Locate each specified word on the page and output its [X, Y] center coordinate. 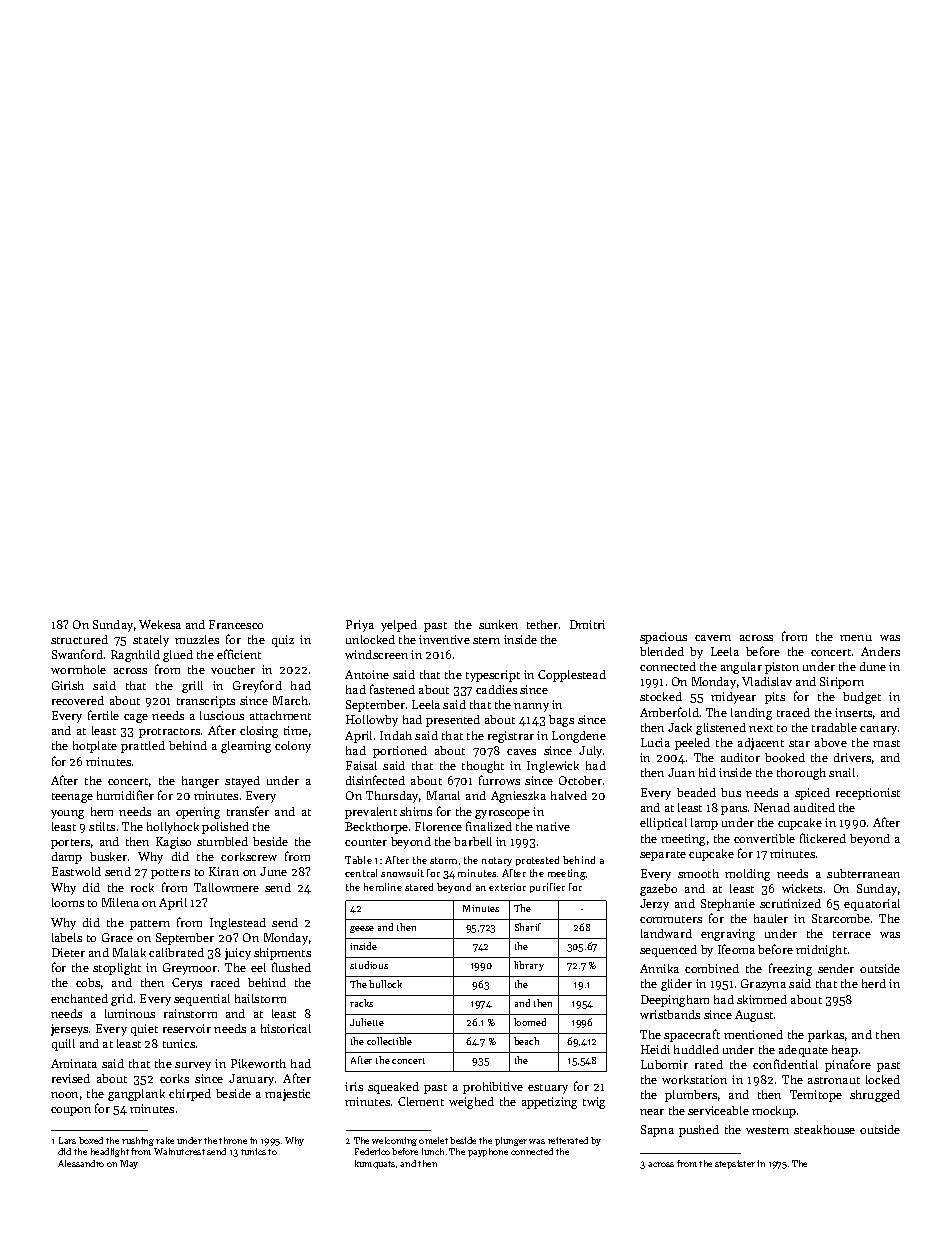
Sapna [657, 1131]
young [67, 814]
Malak [129, 952]
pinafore [848, 1065]
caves [521, 752]
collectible [389, 1041]
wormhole [78, 669]
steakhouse [824, 1129]
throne [233, 1140]
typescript [493, 676]
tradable [834, 727]
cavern [713, 638]
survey [193, 1066]
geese [362, 929]
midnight [821, 951]
